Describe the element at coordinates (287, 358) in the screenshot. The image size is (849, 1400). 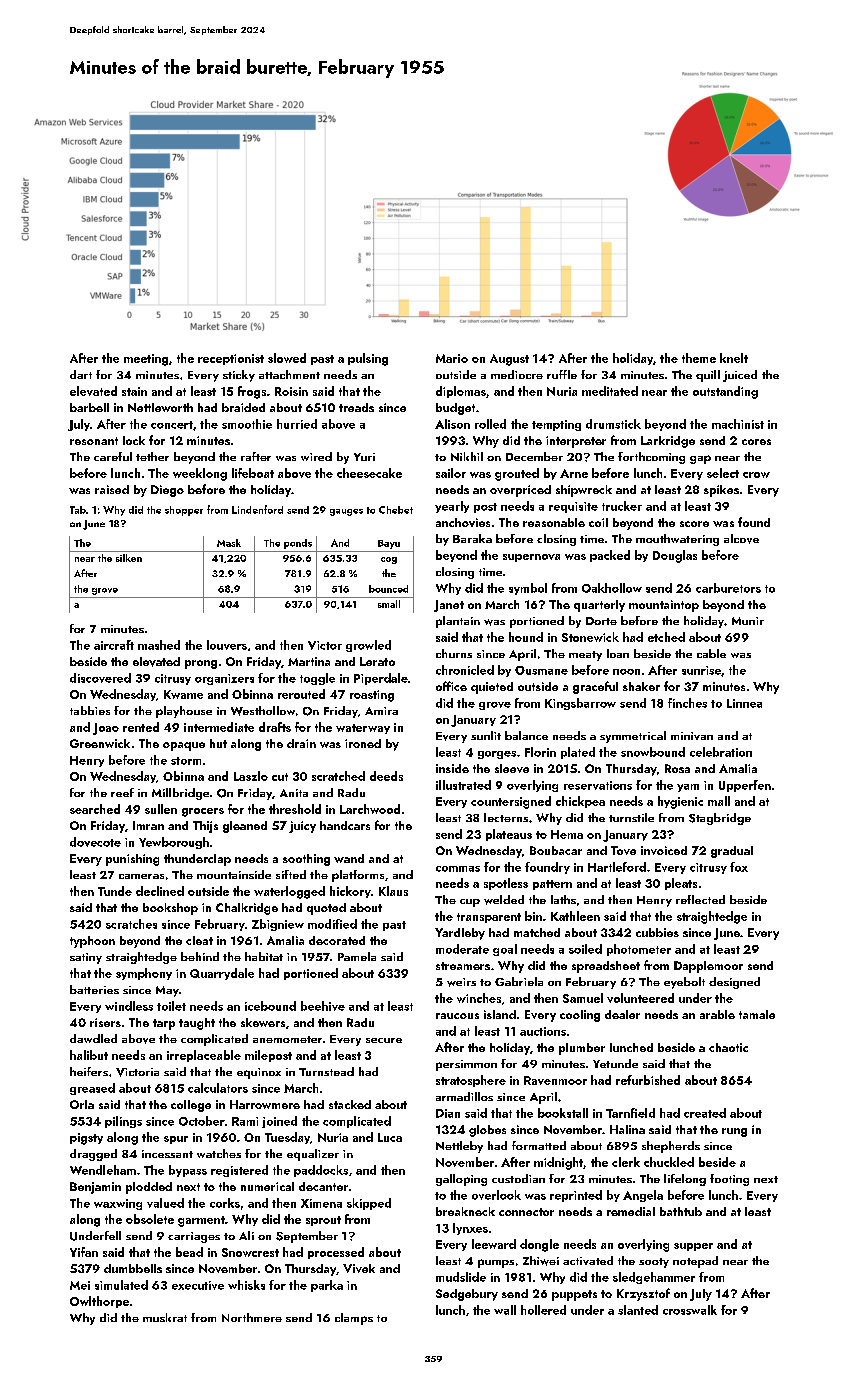
I see `slowed` at that location.
